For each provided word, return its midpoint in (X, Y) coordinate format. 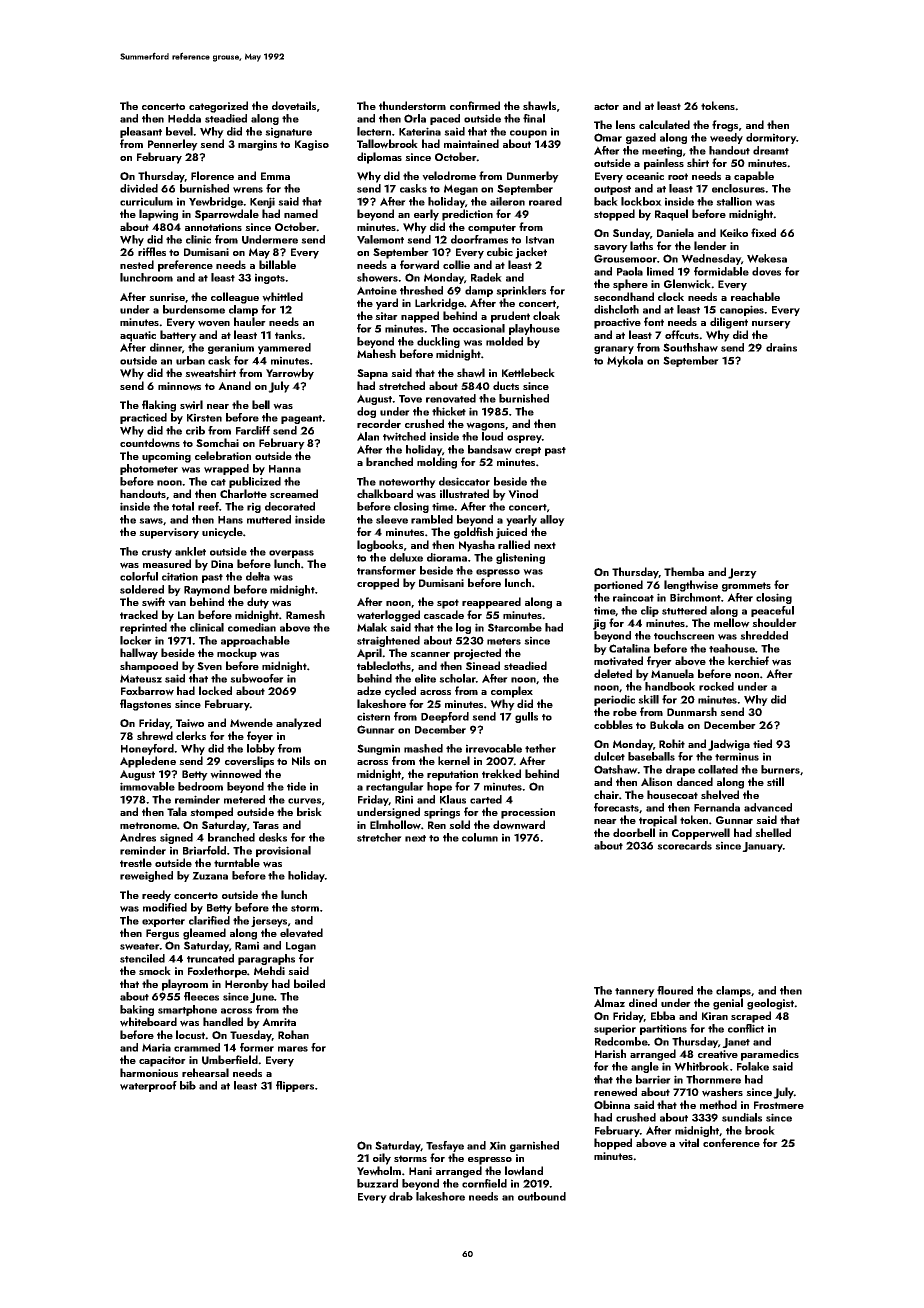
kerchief (748, 660)
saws (151, 521)
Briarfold (204, 850)
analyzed (298, 724)
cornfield (484, 1183)
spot (448, 604)
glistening (520, 558)
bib (188, 1085)
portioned (618, 586)
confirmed (475, 105)
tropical (658, 821)
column (480, 837)
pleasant (141, 132)
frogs (725, 126)
